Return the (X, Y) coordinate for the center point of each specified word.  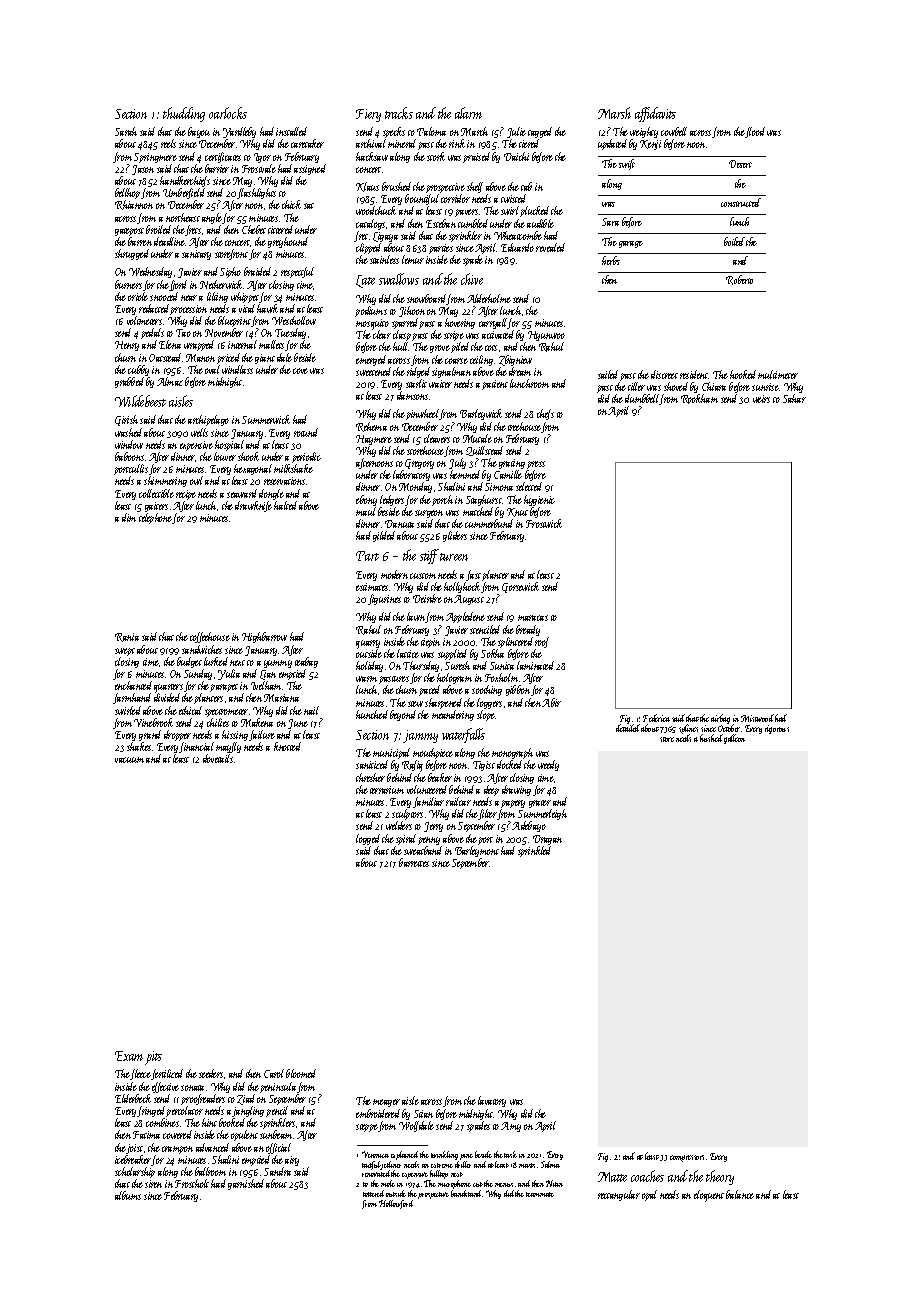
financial (196, 747)
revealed (550, 247)
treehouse (524, 426)
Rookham (699, 399)
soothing (487, 690)
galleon (734, 739)
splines (688, 729)
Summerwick (266, 419)
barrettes (414, 862)
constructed (741, 202)
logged (368, 839)
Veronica (375, 1154)
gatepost (129, 232)
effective (165, 1087)
